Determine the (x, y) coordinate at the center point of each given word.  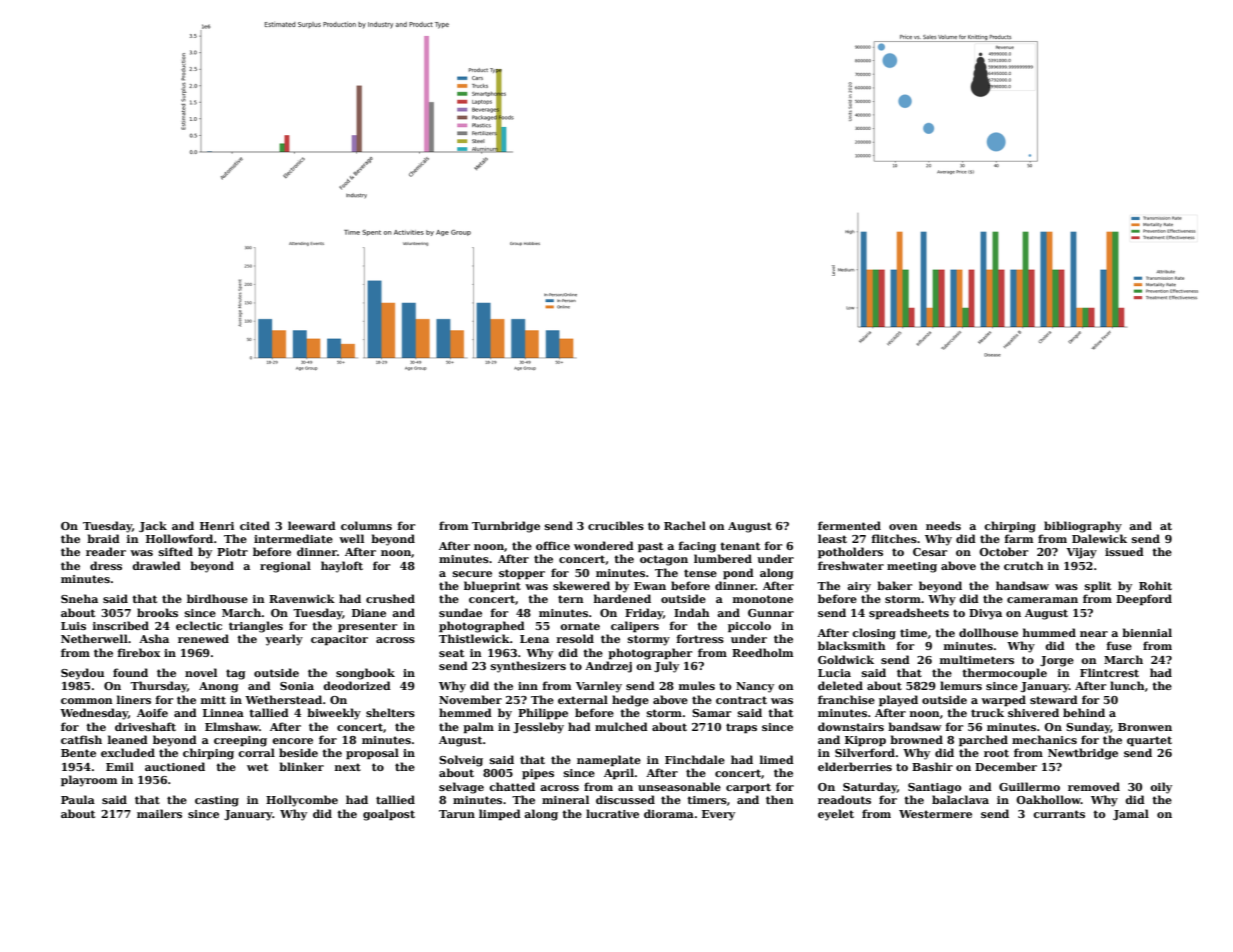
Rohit (1155, 585)
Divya (985, 614)
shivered (1033, 712)
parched (983, 741)
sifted (176, 551)
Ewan (650, 586)
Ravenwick (302, 598)
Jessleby (538, 728)
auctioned (175, 766)
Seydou (82, 674)
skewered (581, 585)
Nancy (755, 687)
